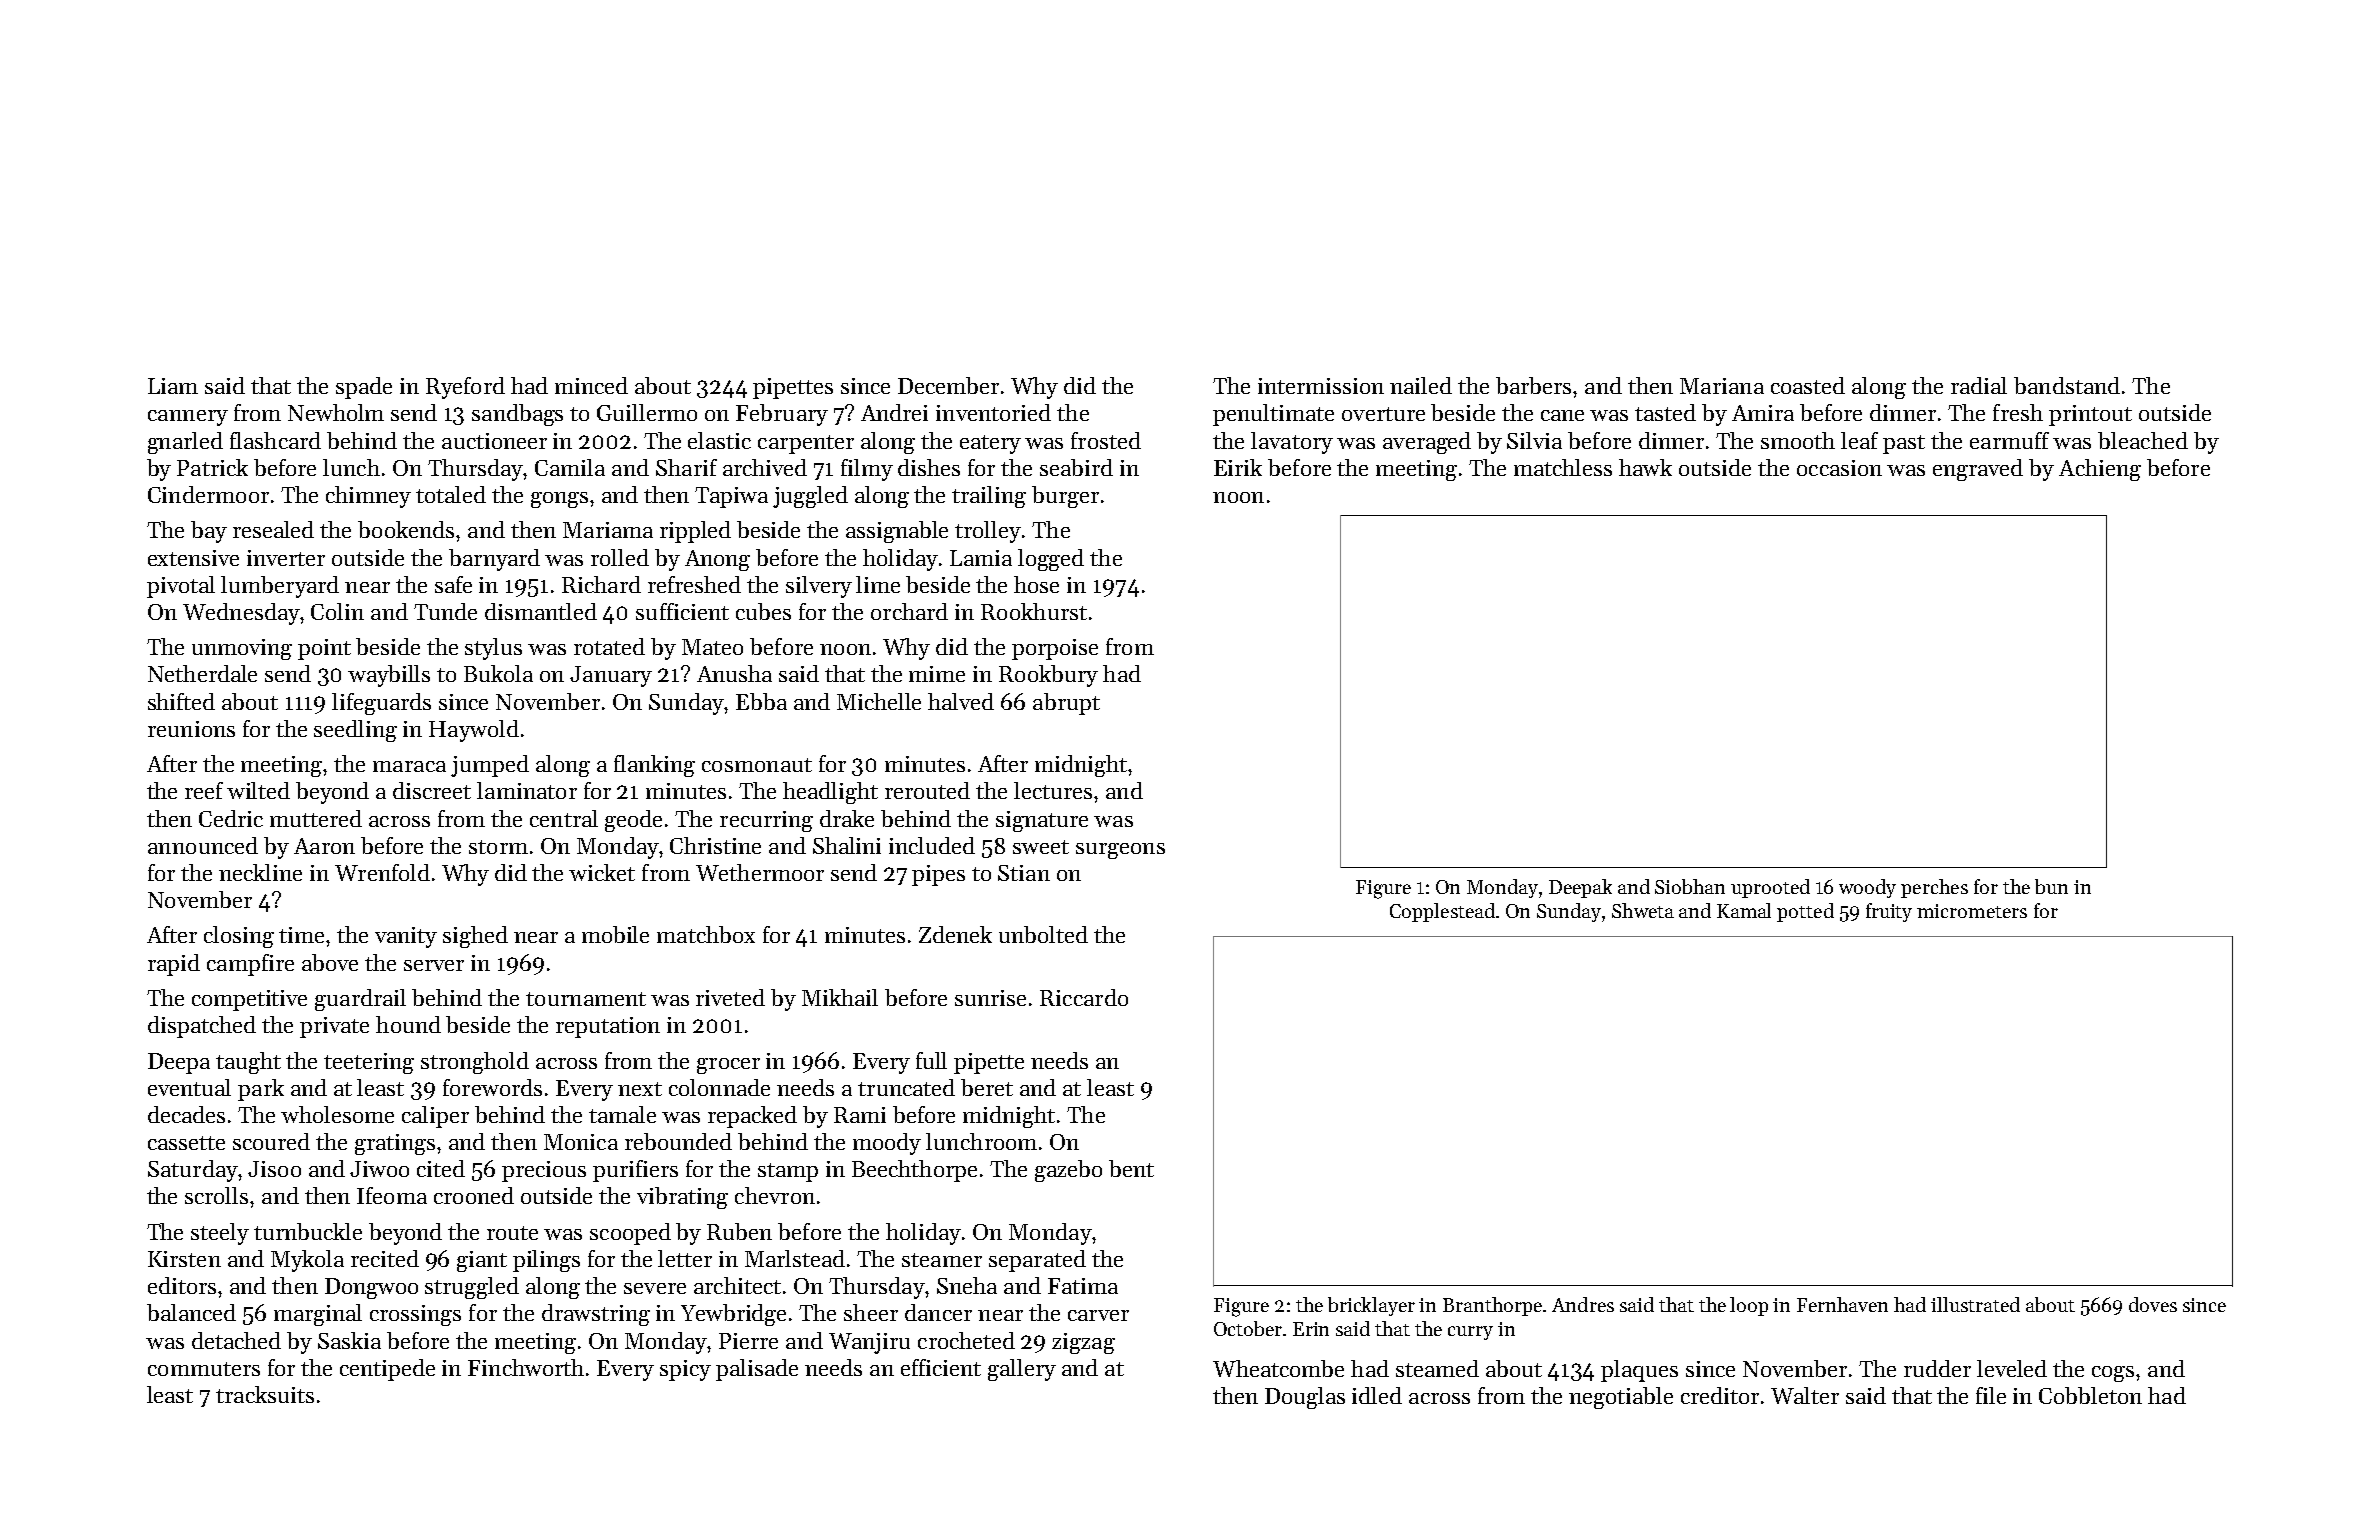  I want to click on unbolted, so click(1043, 934).
